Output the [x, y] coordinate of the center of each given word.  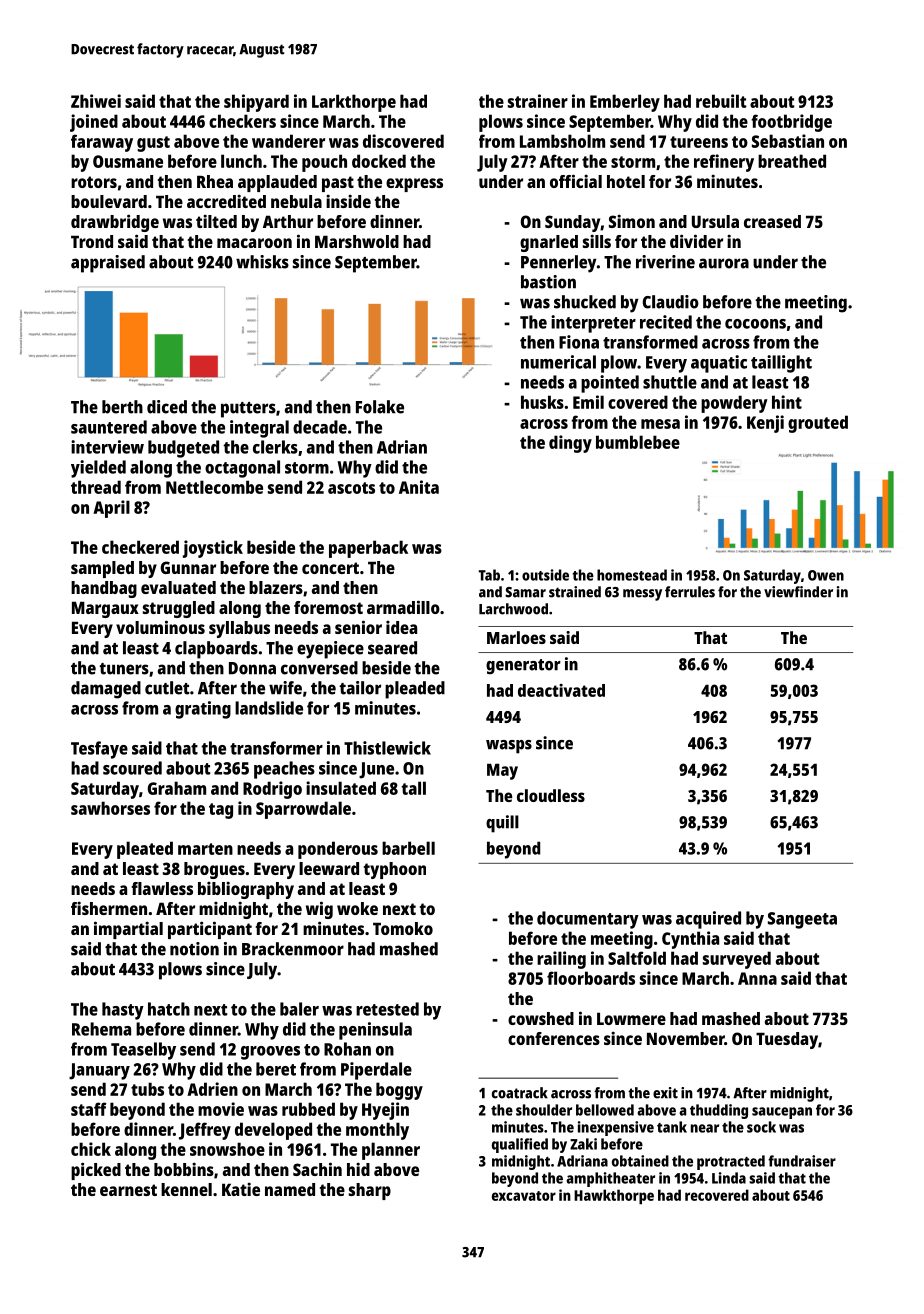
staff [89, 1109]
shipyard [256, 103]
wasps [509, 747]
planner [391, 1151]
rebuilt [721, 101]
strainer [538, 101]
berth [122, 407]
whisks [262, 262]
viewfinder [798, 592]
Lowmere [631, 1018]
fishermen [109, 908]
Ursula [715, 221]
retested [387, 1009]
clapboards [216, 650]
